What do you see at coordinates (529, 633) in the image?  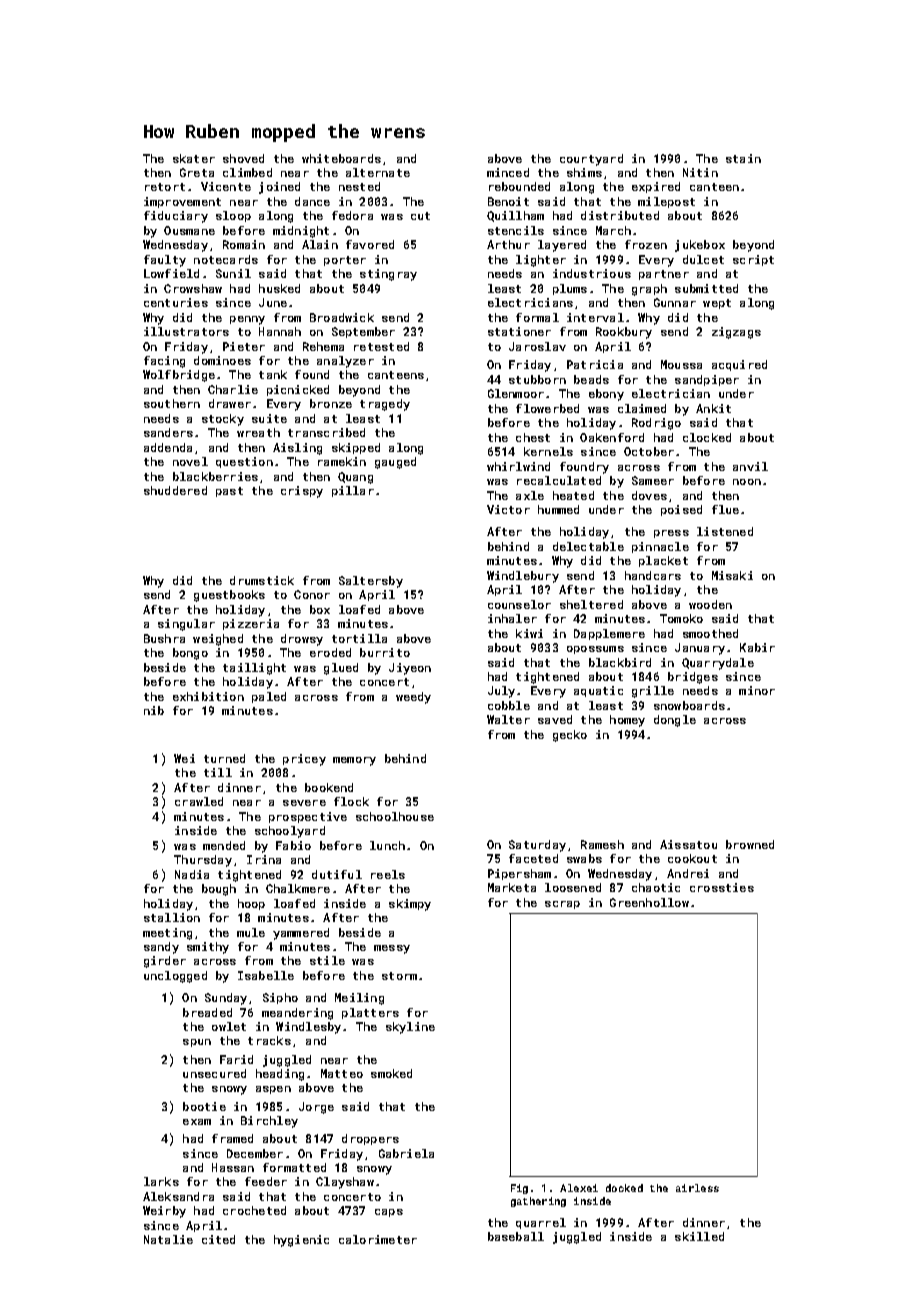 I see `kiwi` at bounding box center [529, 633].
